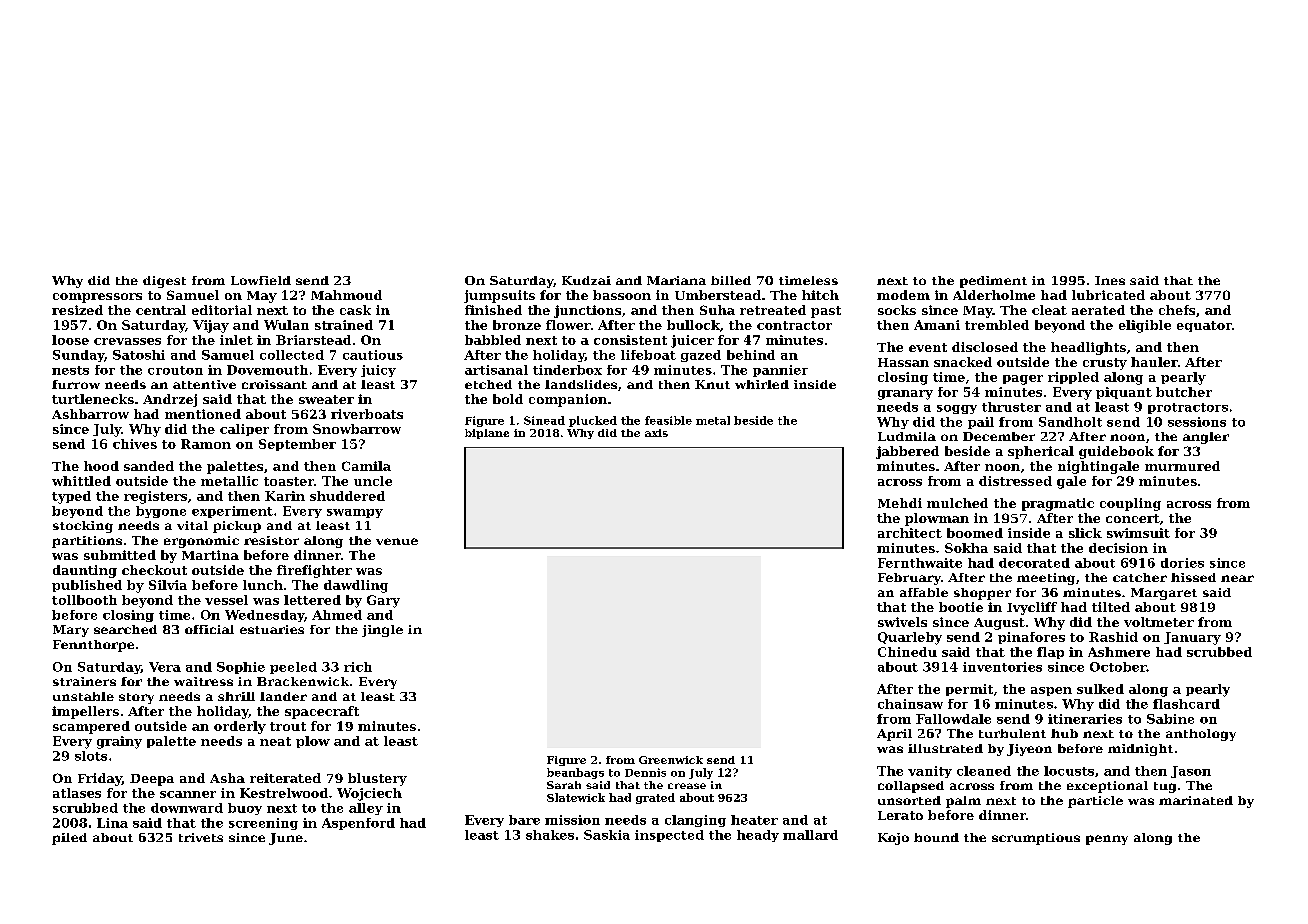 The width and height of the screenshot is (1308, 924). What do you see at coordinates (1206, 438) in the screenshot?
I see `angler` at bounding box center [1206, 438].
